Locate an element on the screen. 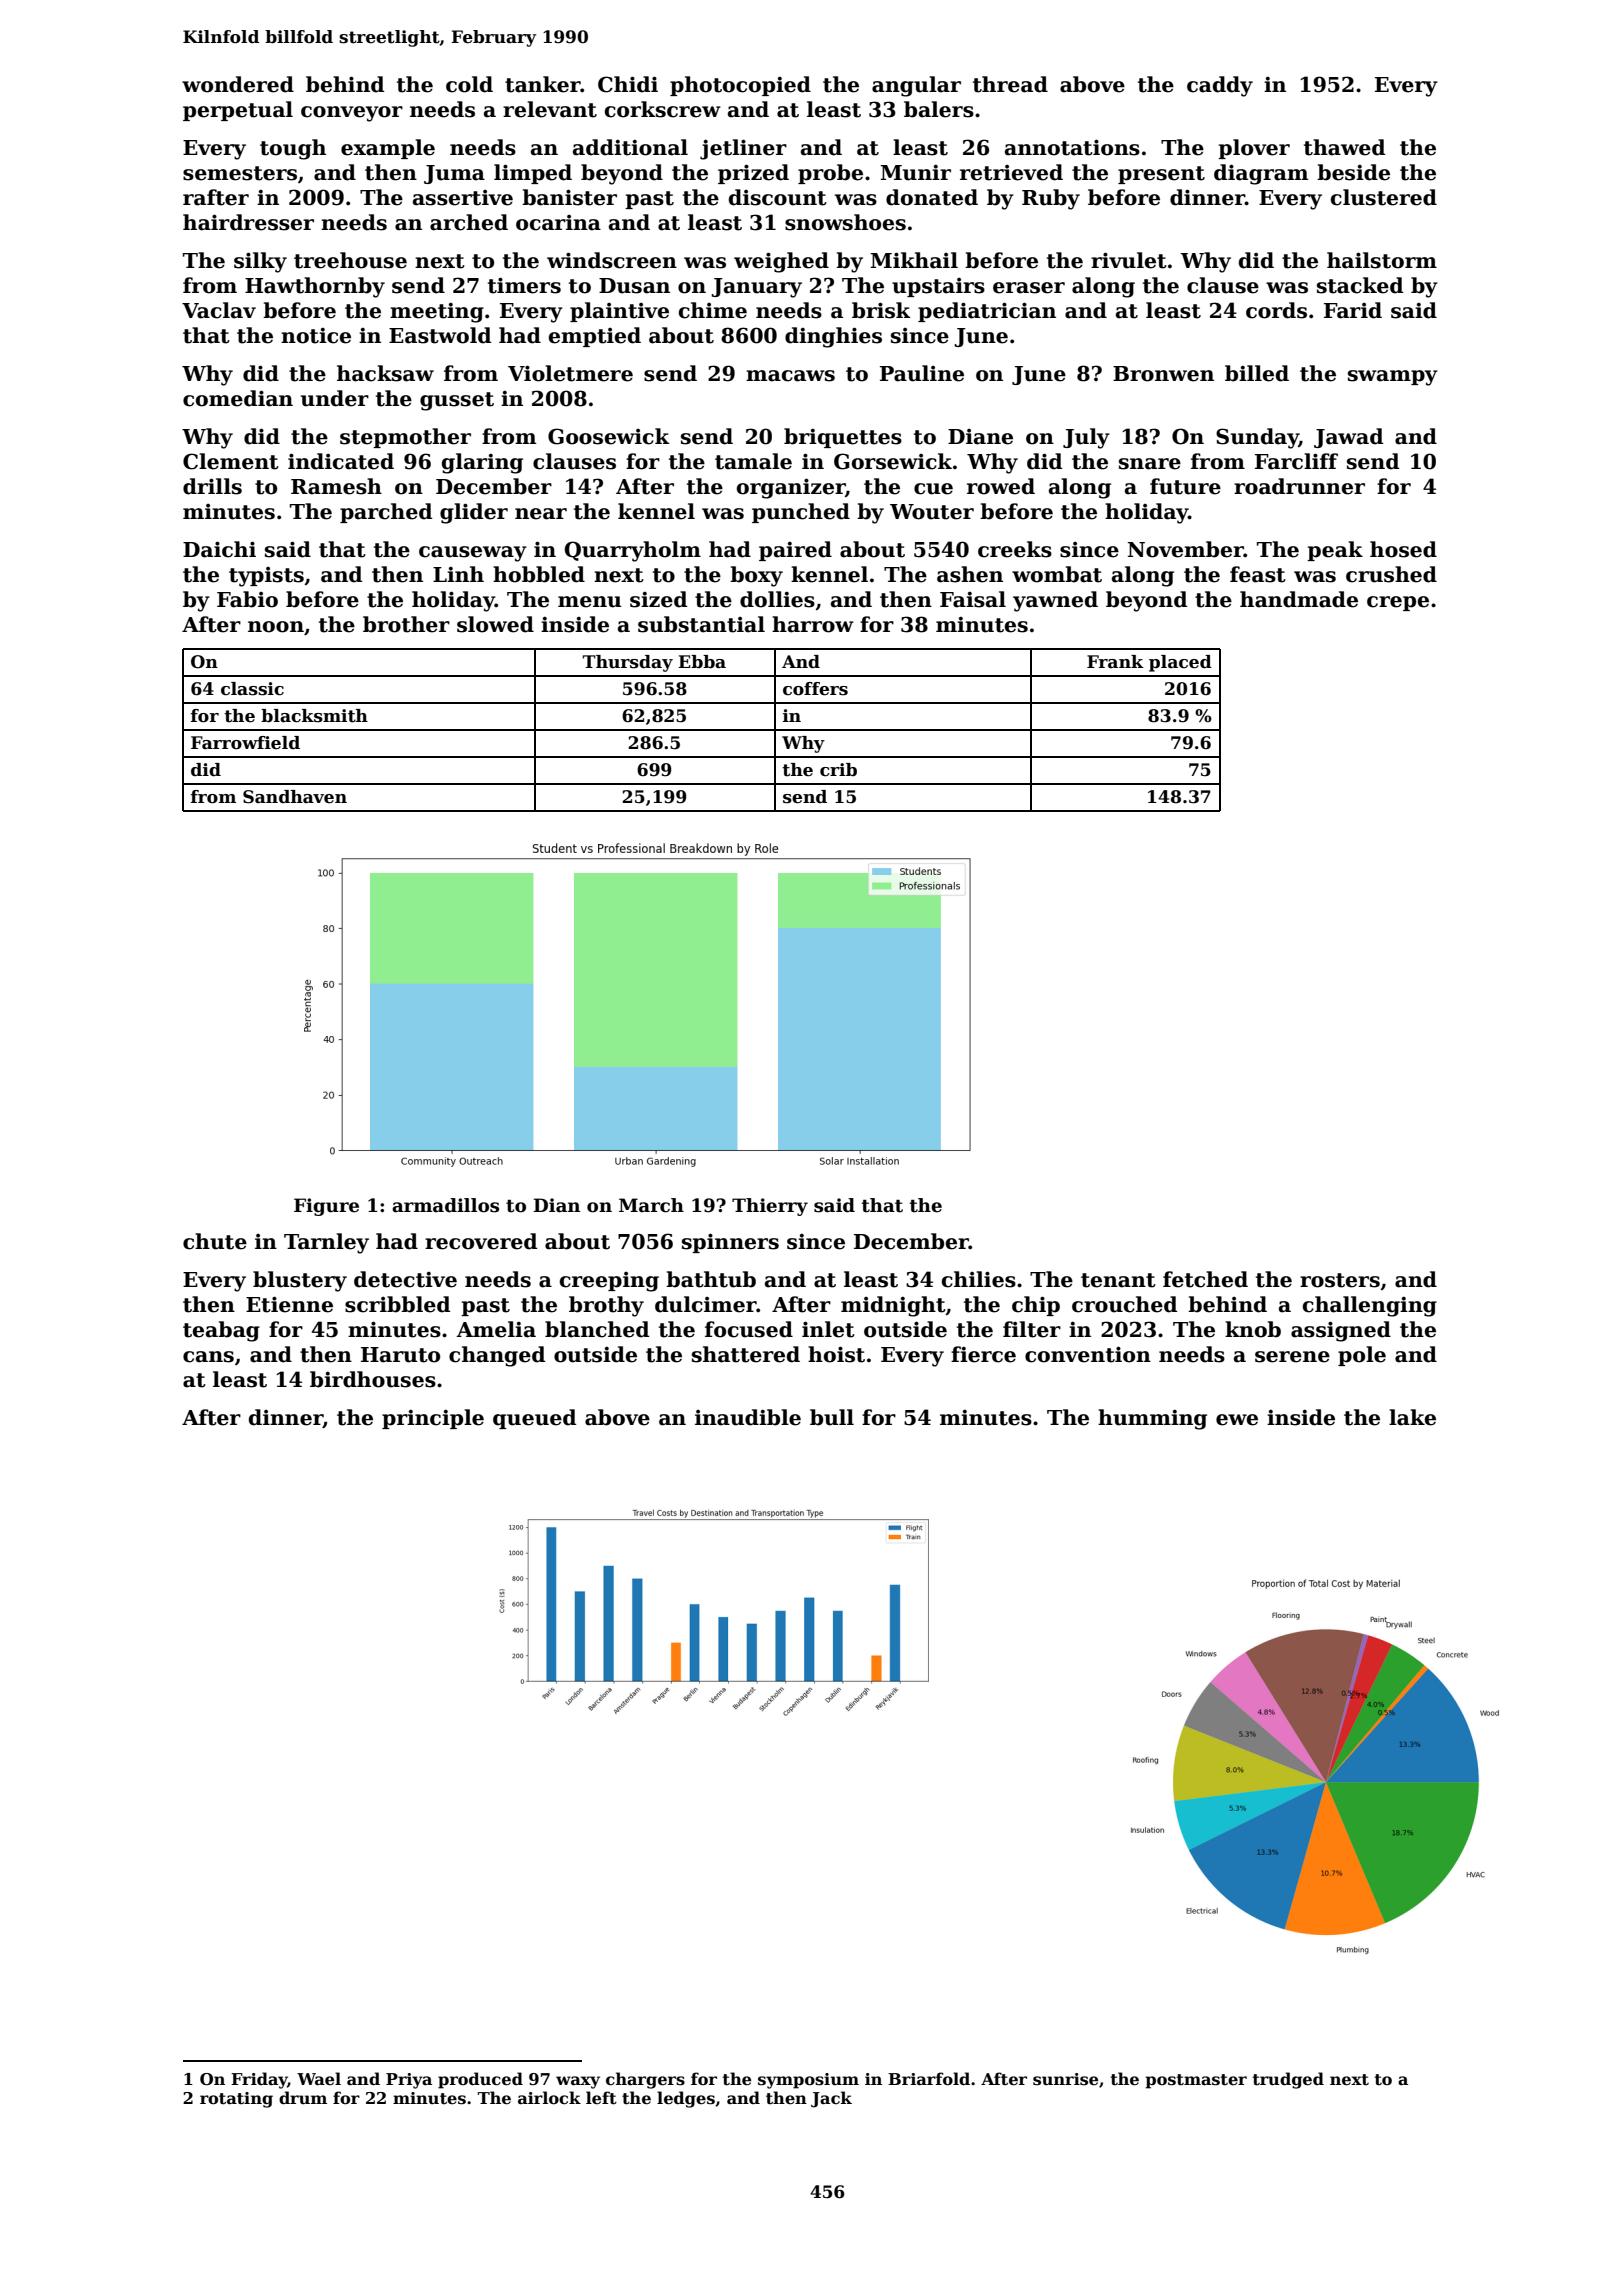 This screenshot has height=2292, width=1620. Sandhaven is located at coordinates (295, 797).
